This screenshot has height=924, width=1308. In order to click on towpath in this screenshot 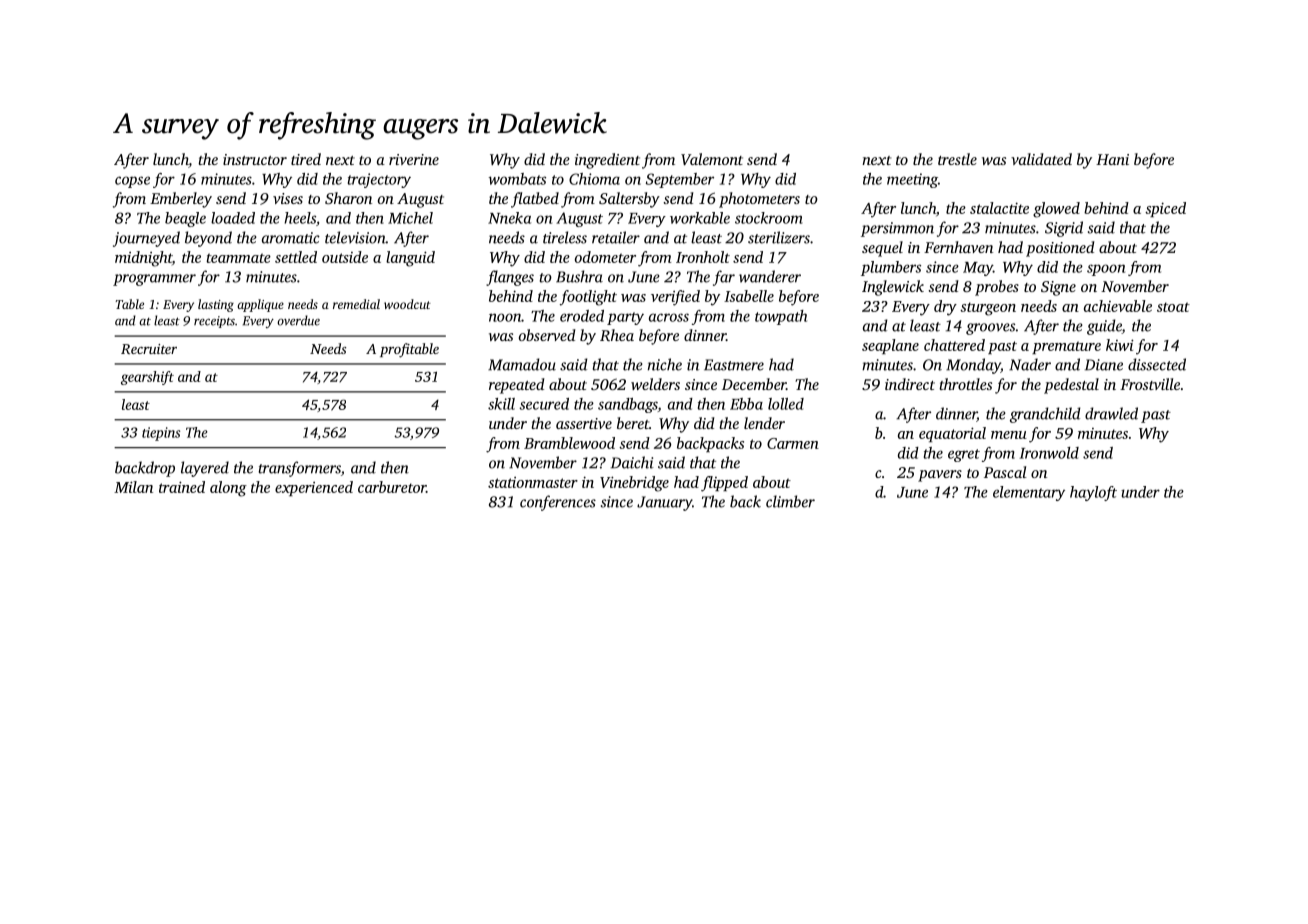, I will do `click(781, 317)`.
